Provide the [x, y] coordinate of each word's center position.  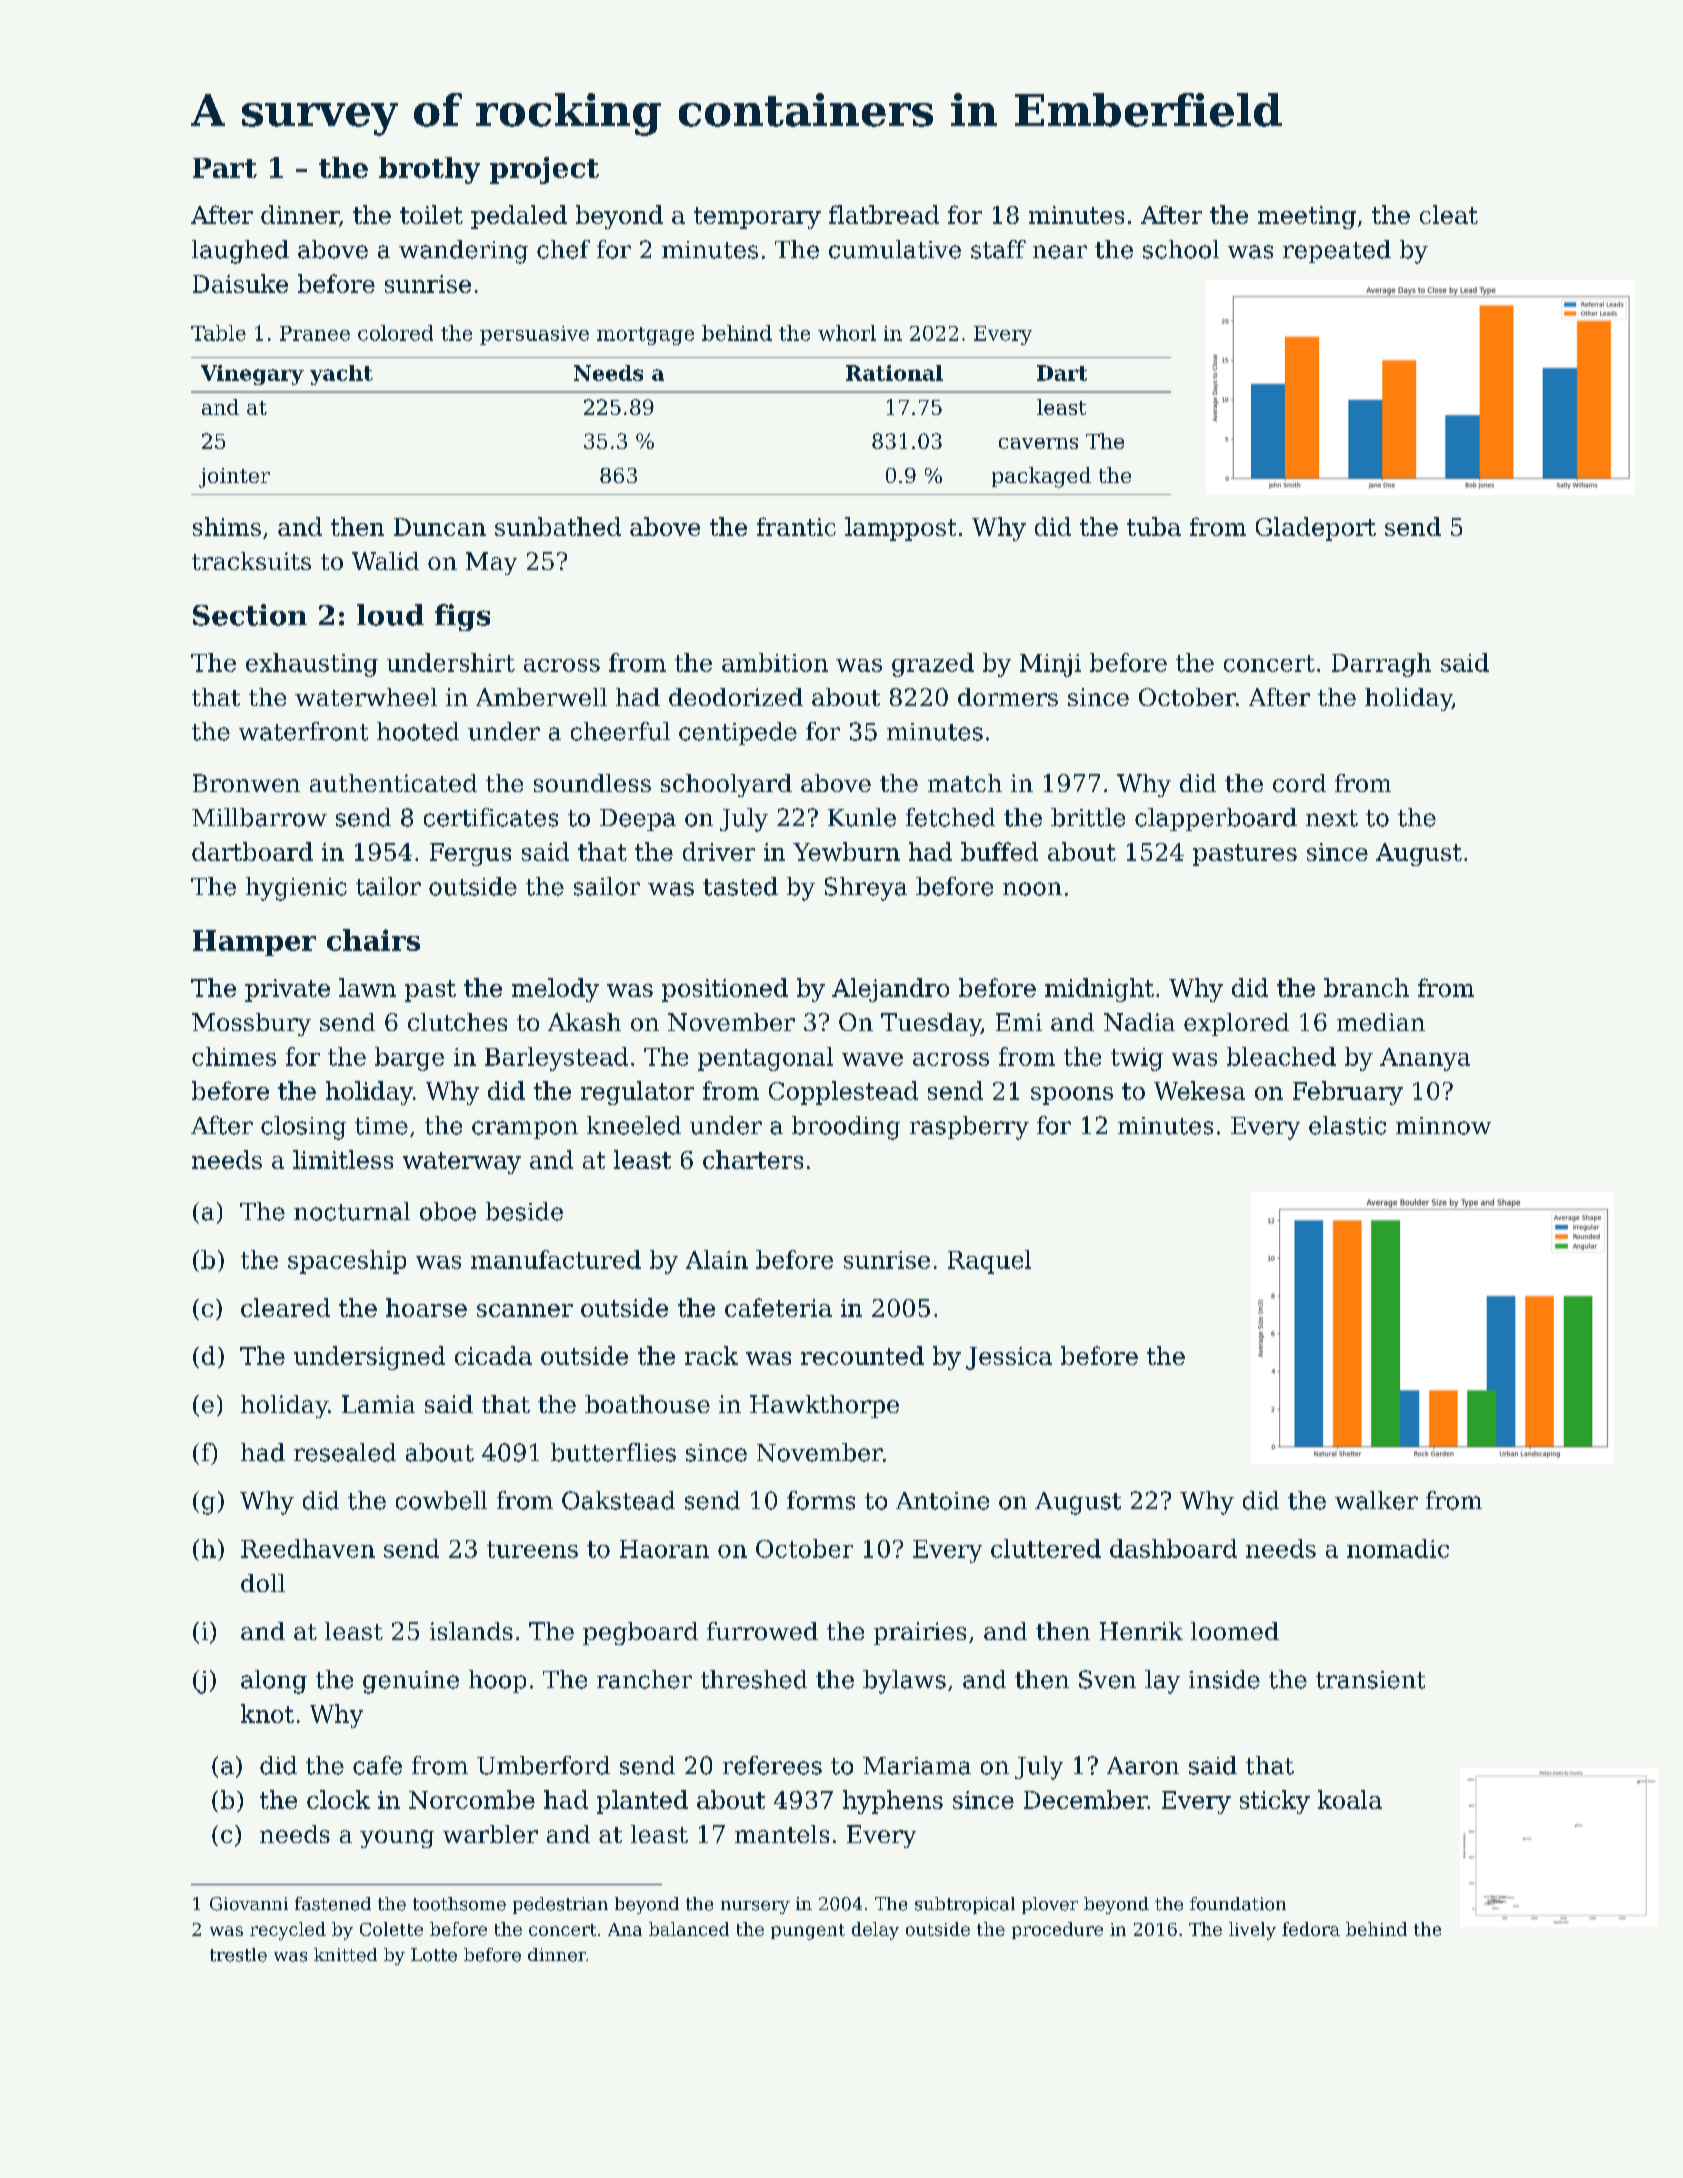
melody [555, 990]
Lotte [434, 1955]
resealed [345, 1452]
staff [998, 249]
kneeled [634, 1125]
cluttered [1046, 1548]
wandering [463, 252]
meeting [1307, 217]
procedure [1057, 1930]
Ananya [1425, 1059]
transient [1370, 1680]
